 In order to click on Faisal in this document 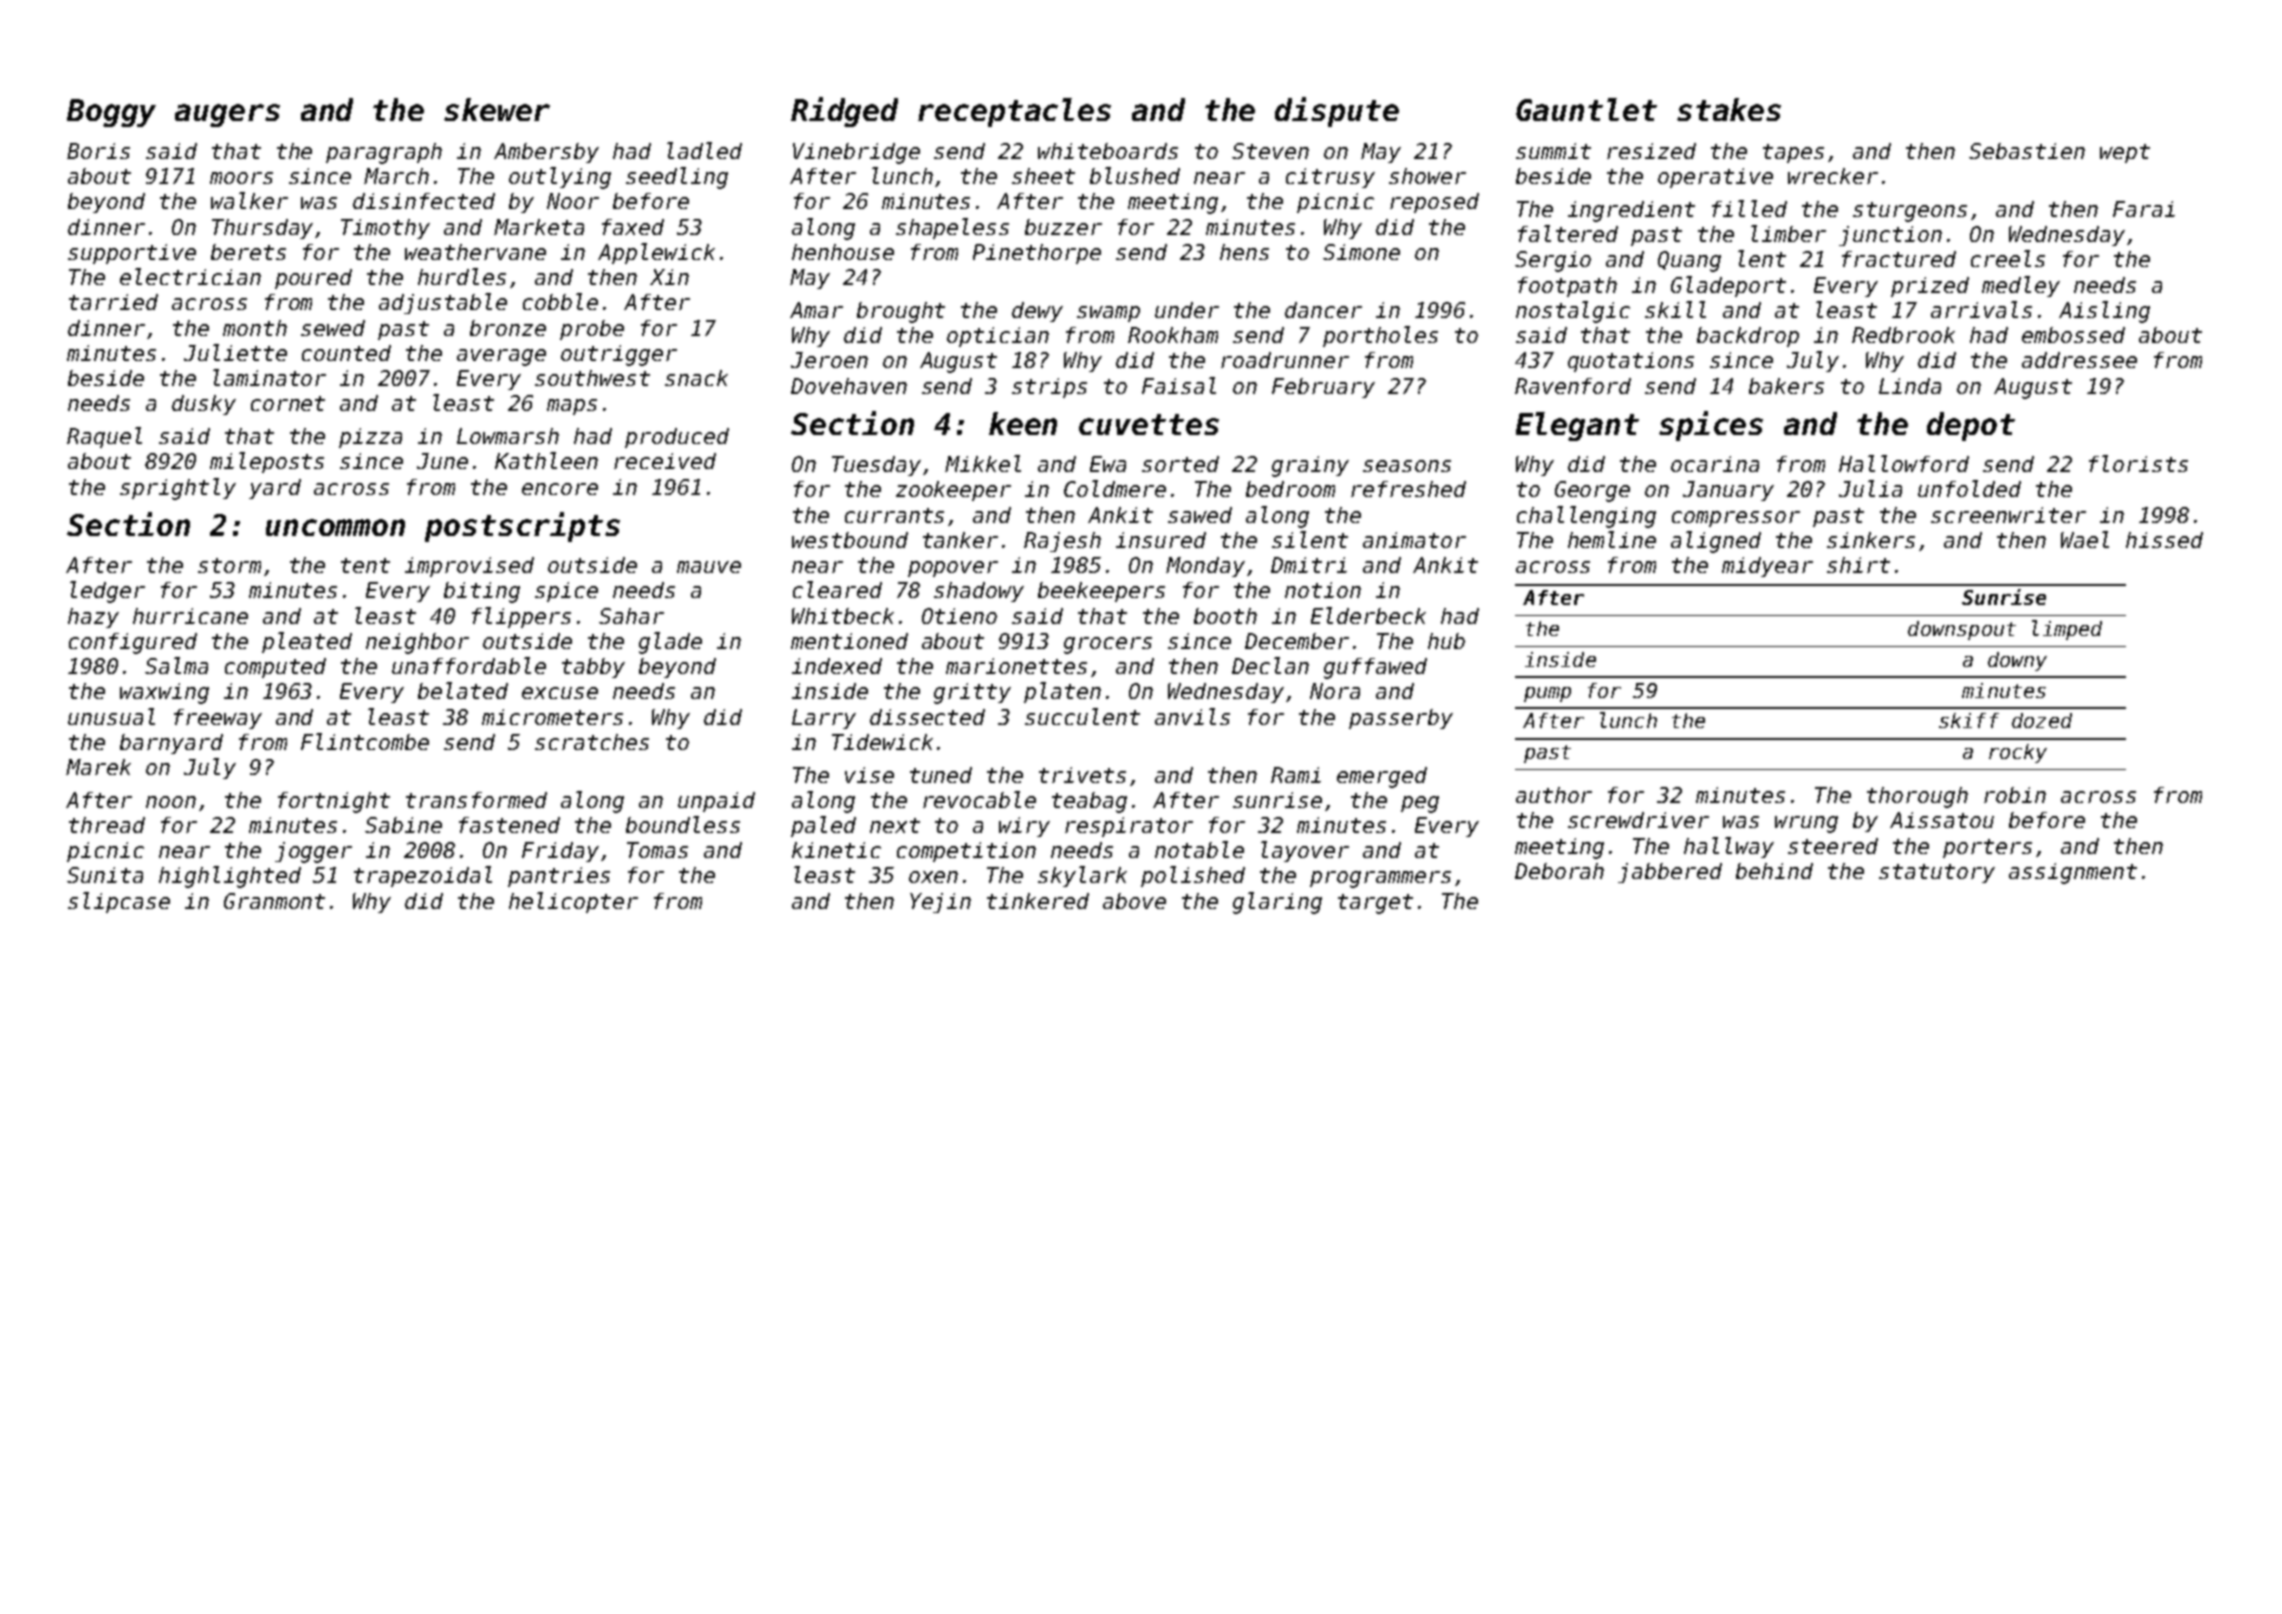, I will do `click(1179, 385)`.
